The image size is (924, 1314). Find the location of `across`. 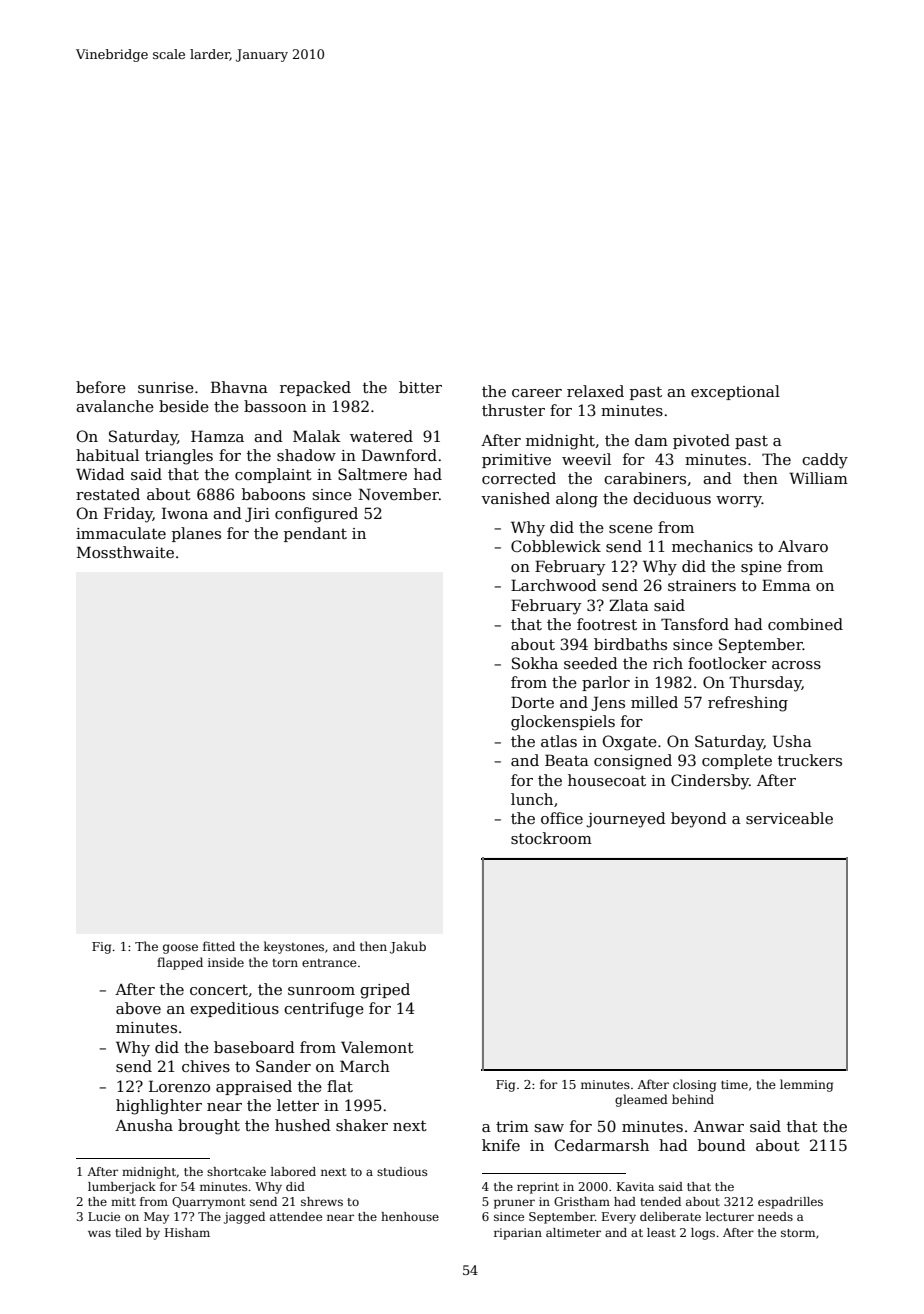

across is located at coordinates (796, 665).
